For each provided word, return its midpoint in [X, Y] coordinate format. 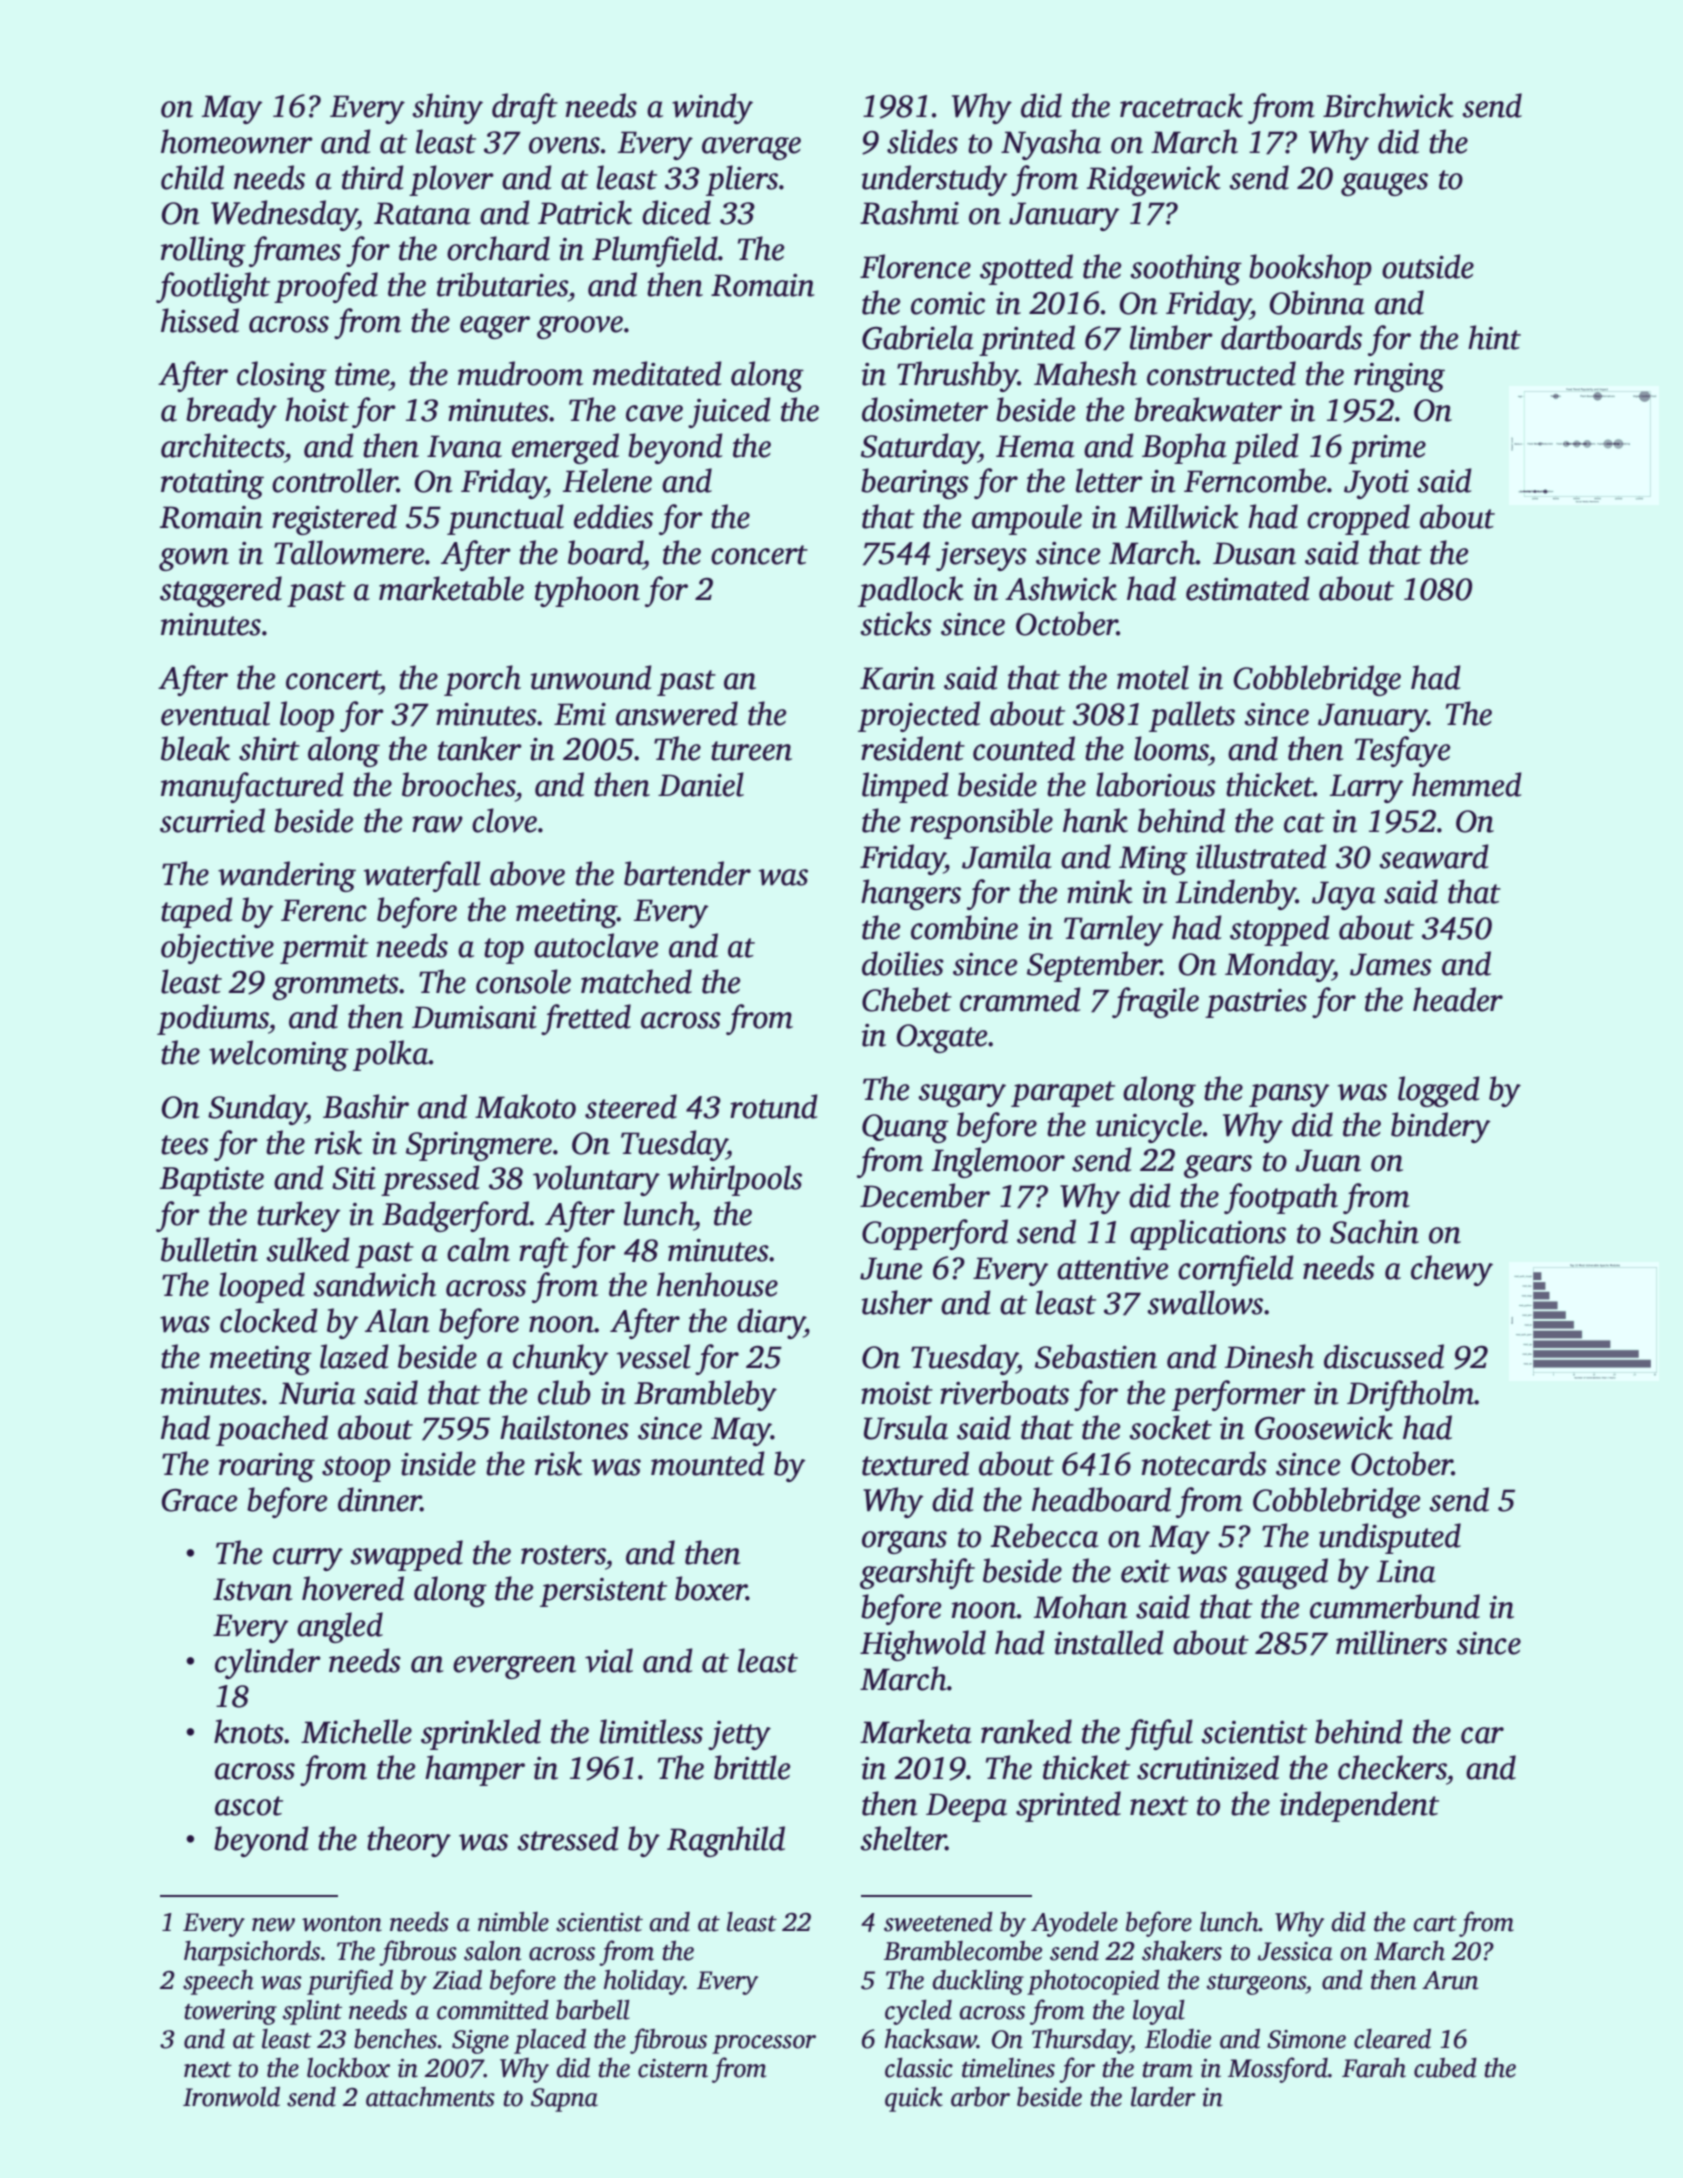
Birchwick [1388, 105]
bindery [1441, 1127]
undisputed [1390, 1538]
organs [904, 1542]
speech [218, 1982]
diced [676, 212]
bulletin [209, 1249]
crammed [1020, 999]
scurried [212, 820]
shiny [447, 108]
